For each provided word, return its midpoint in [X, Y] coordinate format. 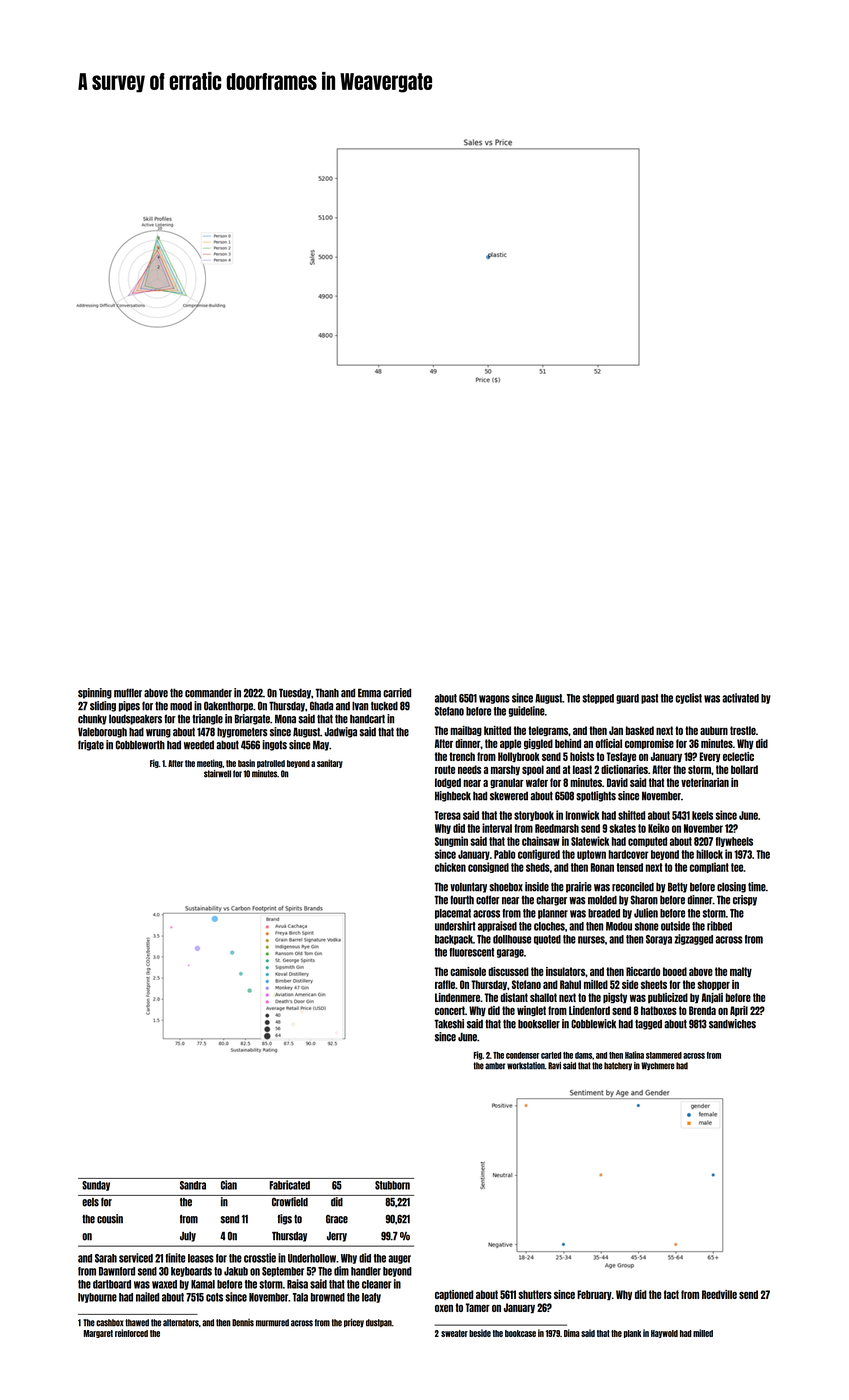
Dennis [243, 1323]
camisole [468, 971]
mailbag [466, 731]
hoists [582, 756]
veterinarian [705, 782]
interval [497, 828]
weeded [199, 745]
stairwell [217, 774]
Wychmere [658, 1066]
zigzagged [693, 939]
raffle [445, 984]
